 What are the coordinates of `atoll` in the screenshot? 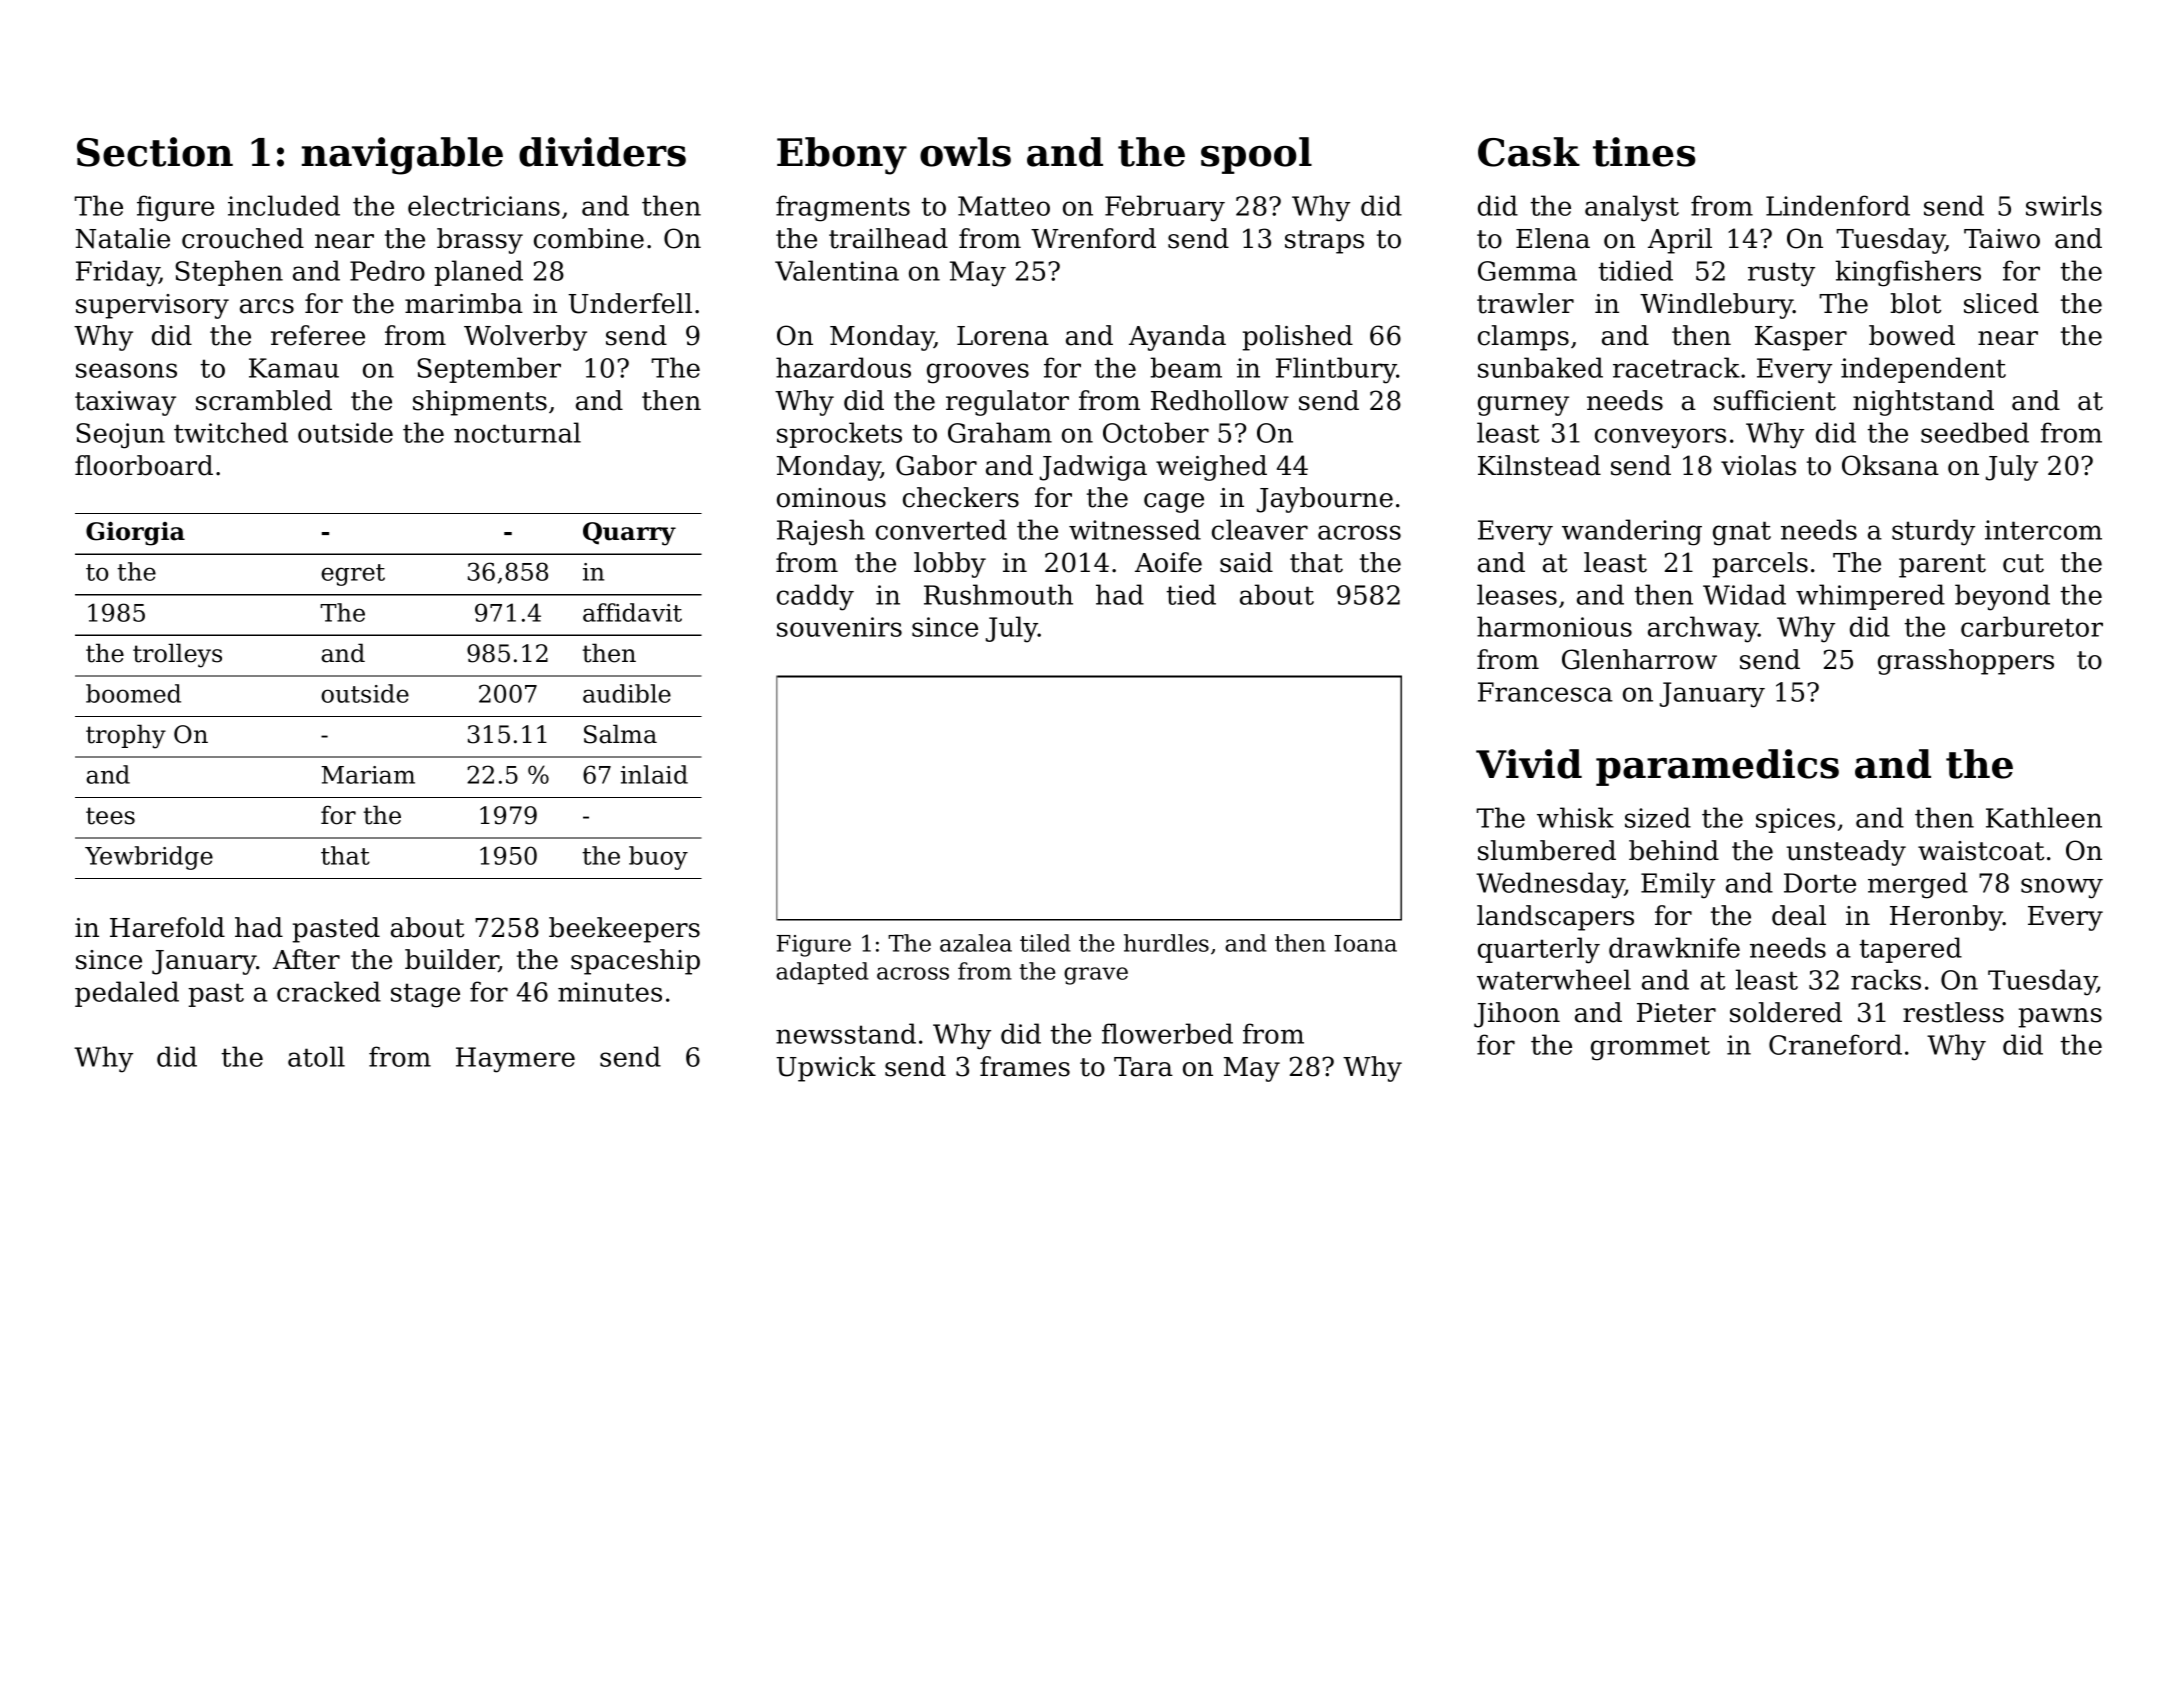 It's located at (316, 1056).
